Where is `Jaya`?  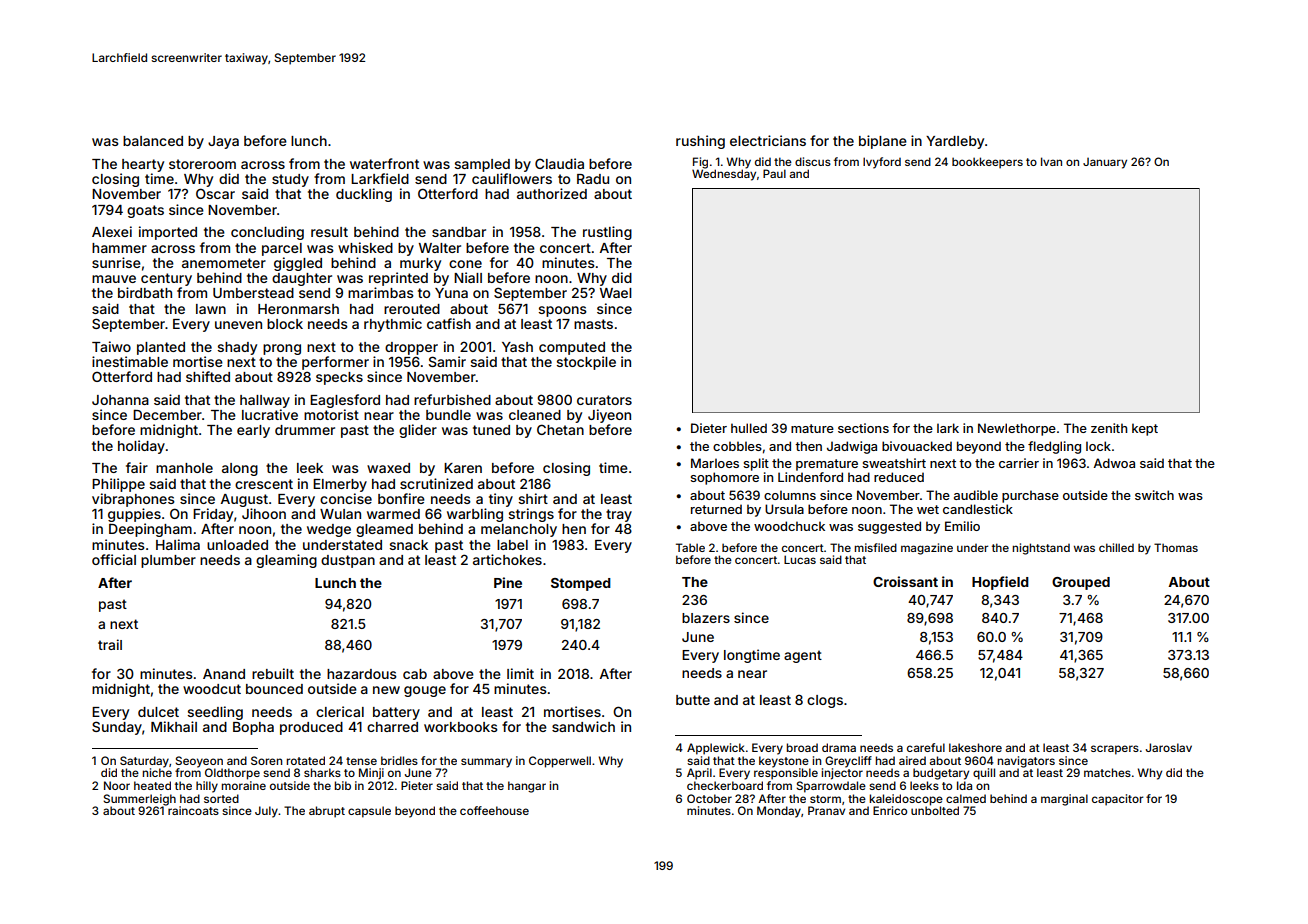 Jaya is located at coordinates (223, 142).
